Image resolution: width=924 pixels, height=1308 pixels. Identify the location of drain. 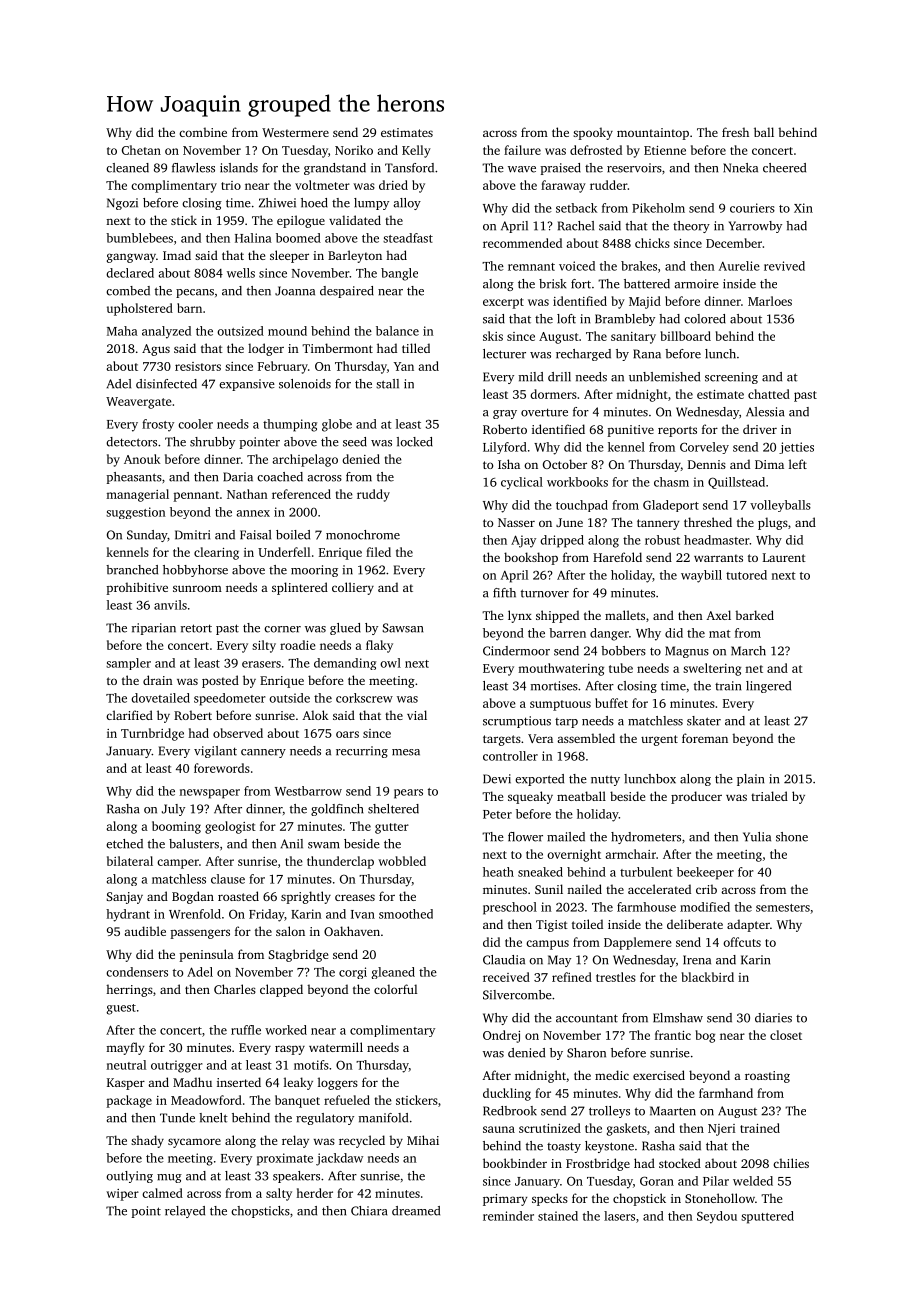
(158, 680).
